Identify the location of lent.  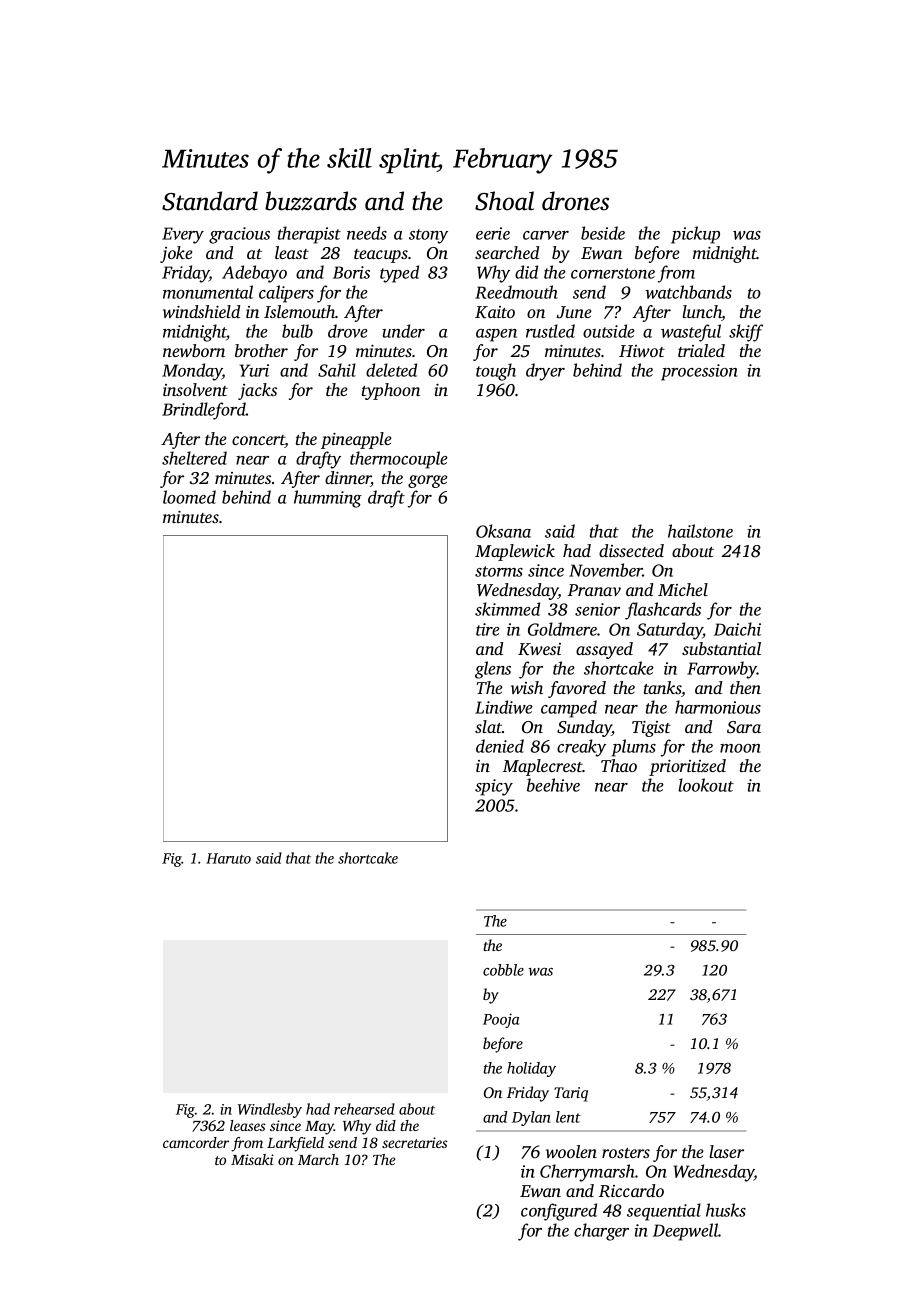
(568, 1117).
